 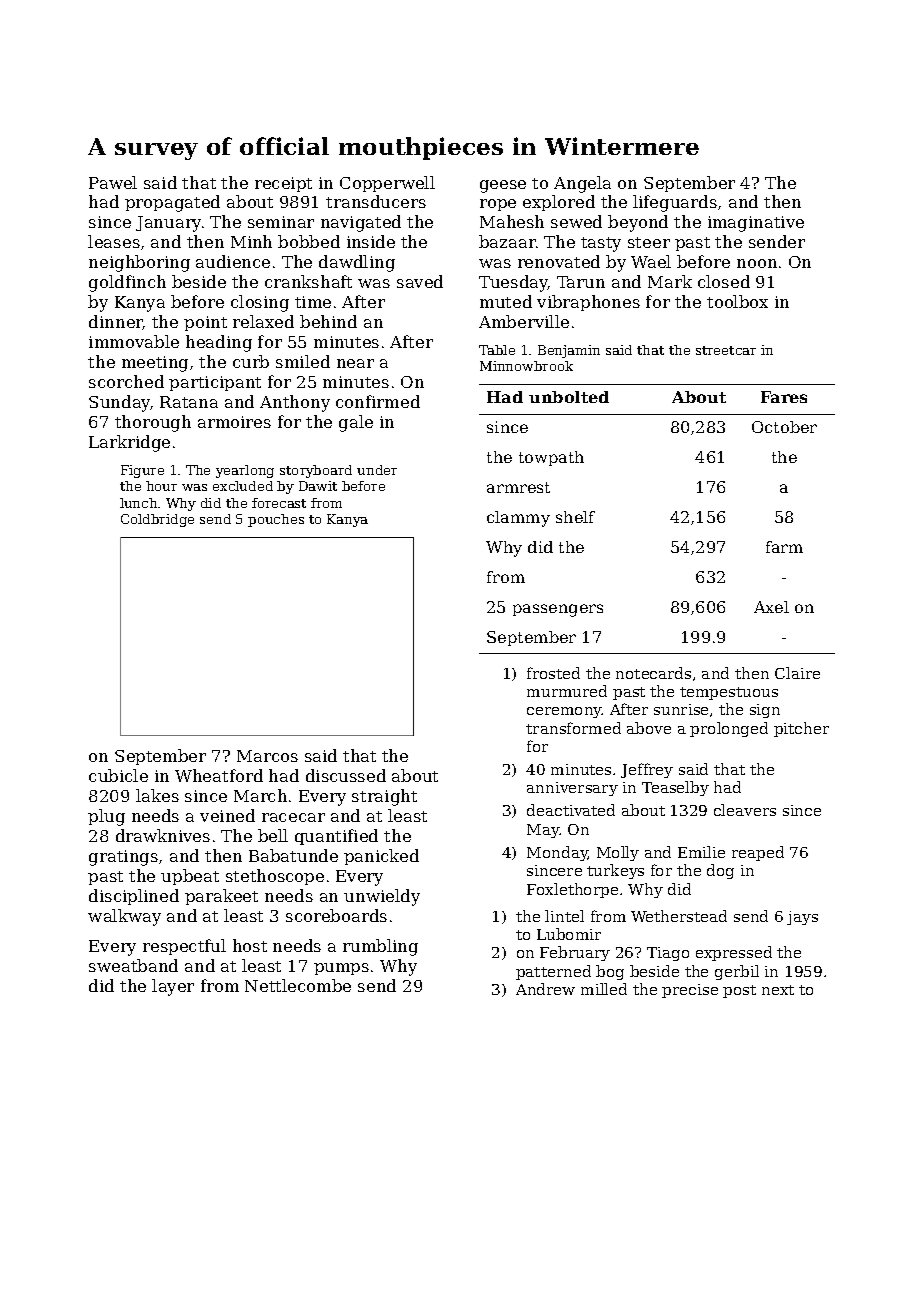 I want to click on cubicle, so click(x=118, y=775).
